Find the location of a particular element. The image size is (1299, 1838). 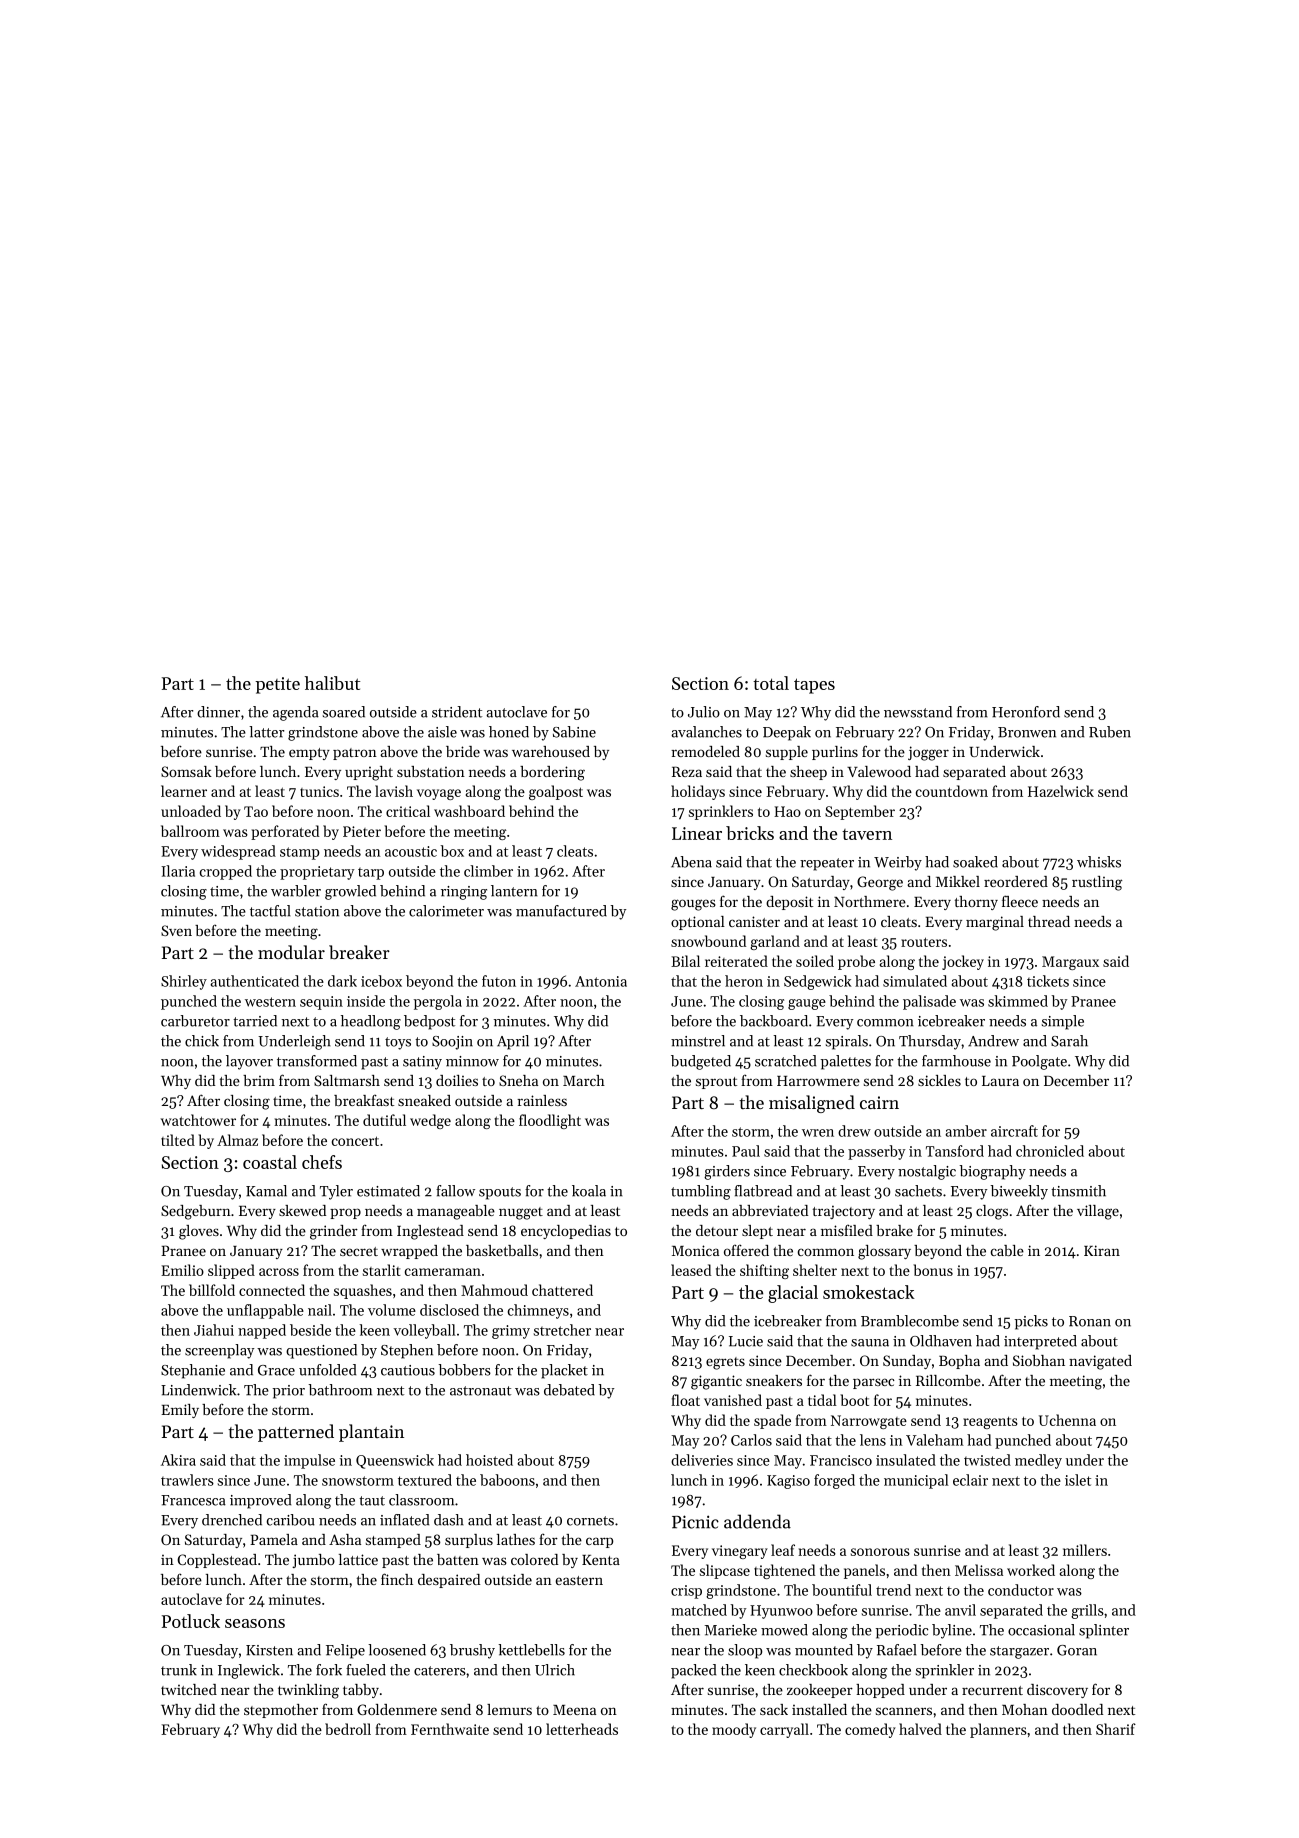

eclair is located at coordinates (970, 1480).
